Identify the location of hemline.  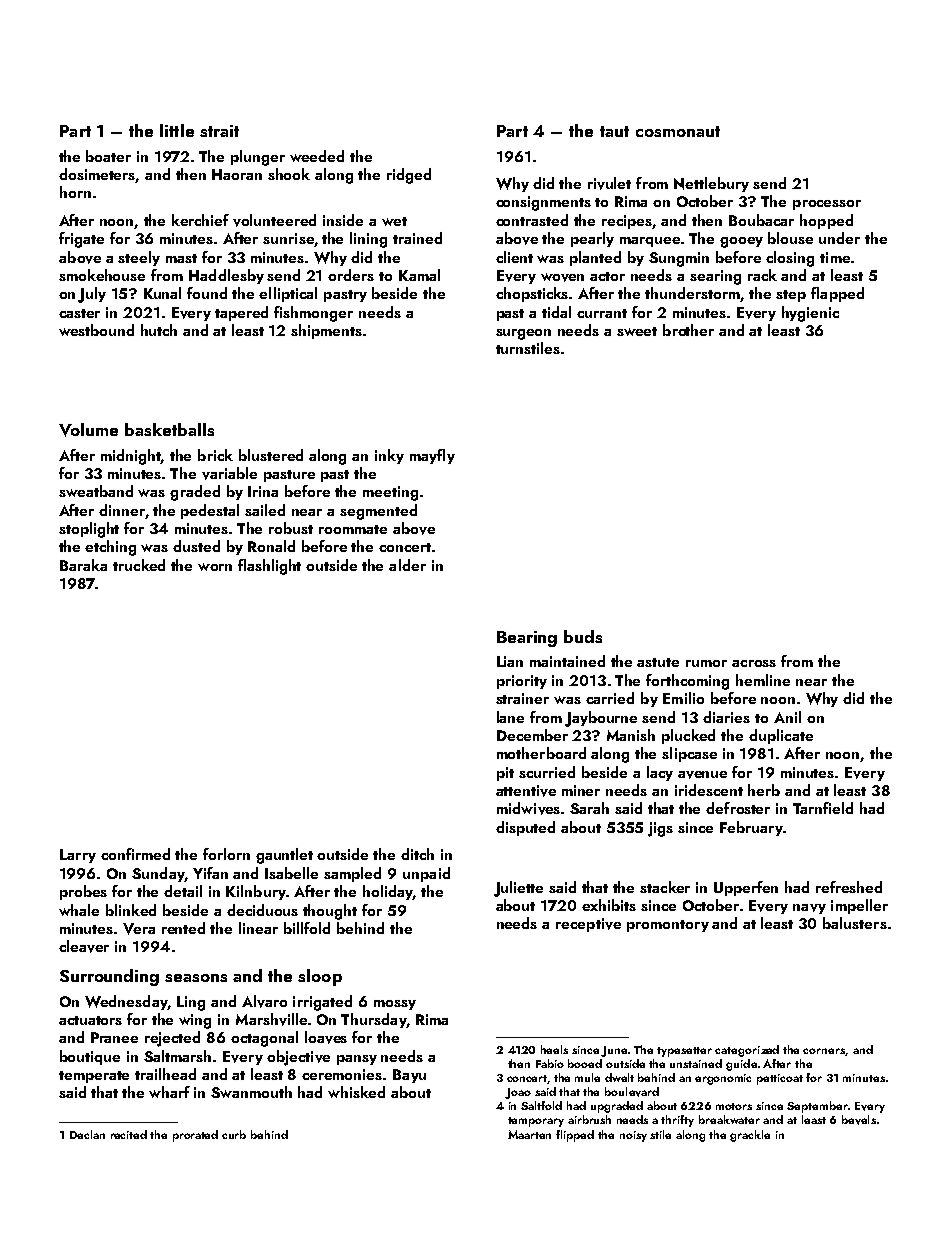
(763, 680).
